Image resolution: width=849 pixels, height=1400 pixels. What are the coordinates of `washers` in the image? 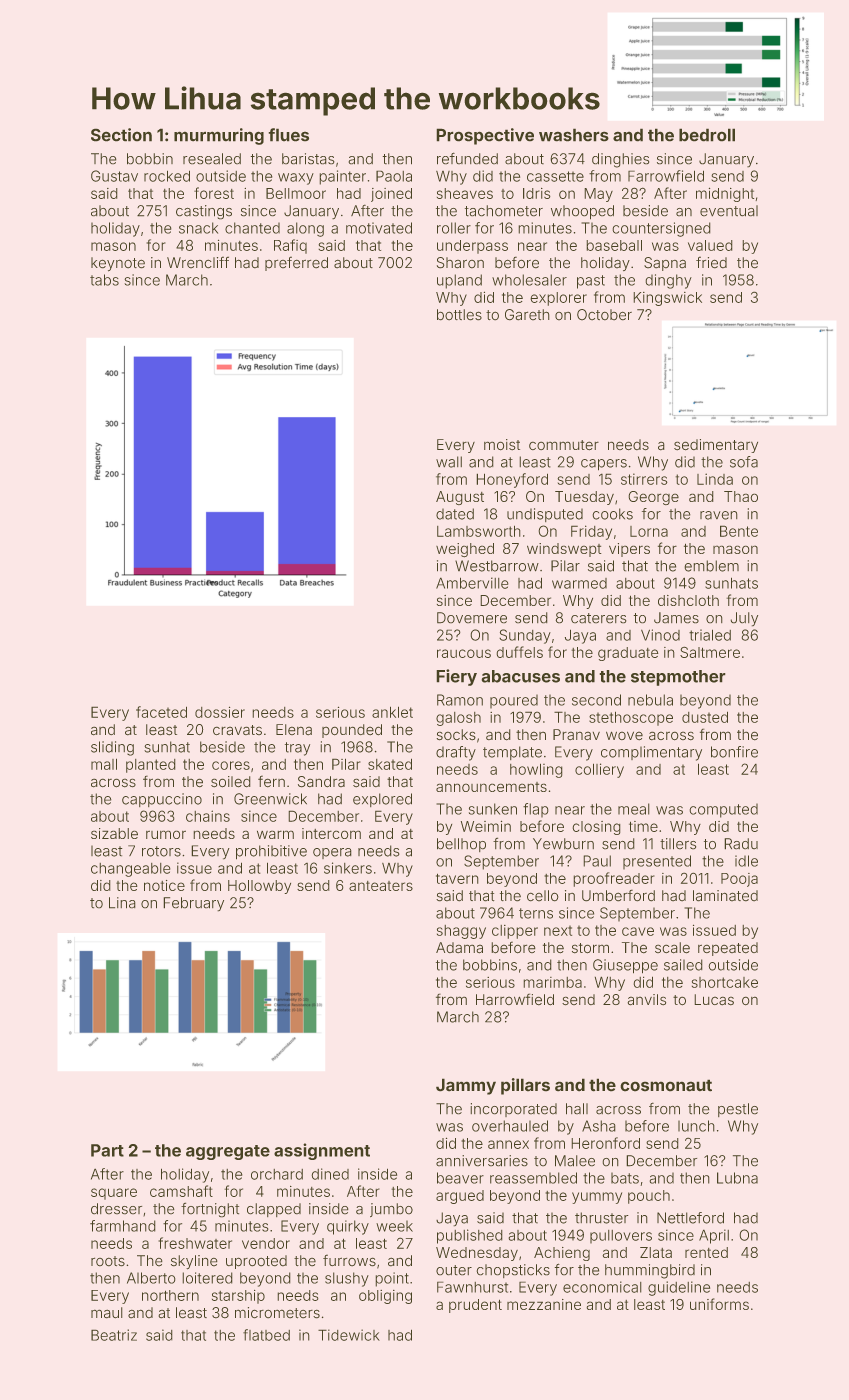 It's located at (574, 135).
